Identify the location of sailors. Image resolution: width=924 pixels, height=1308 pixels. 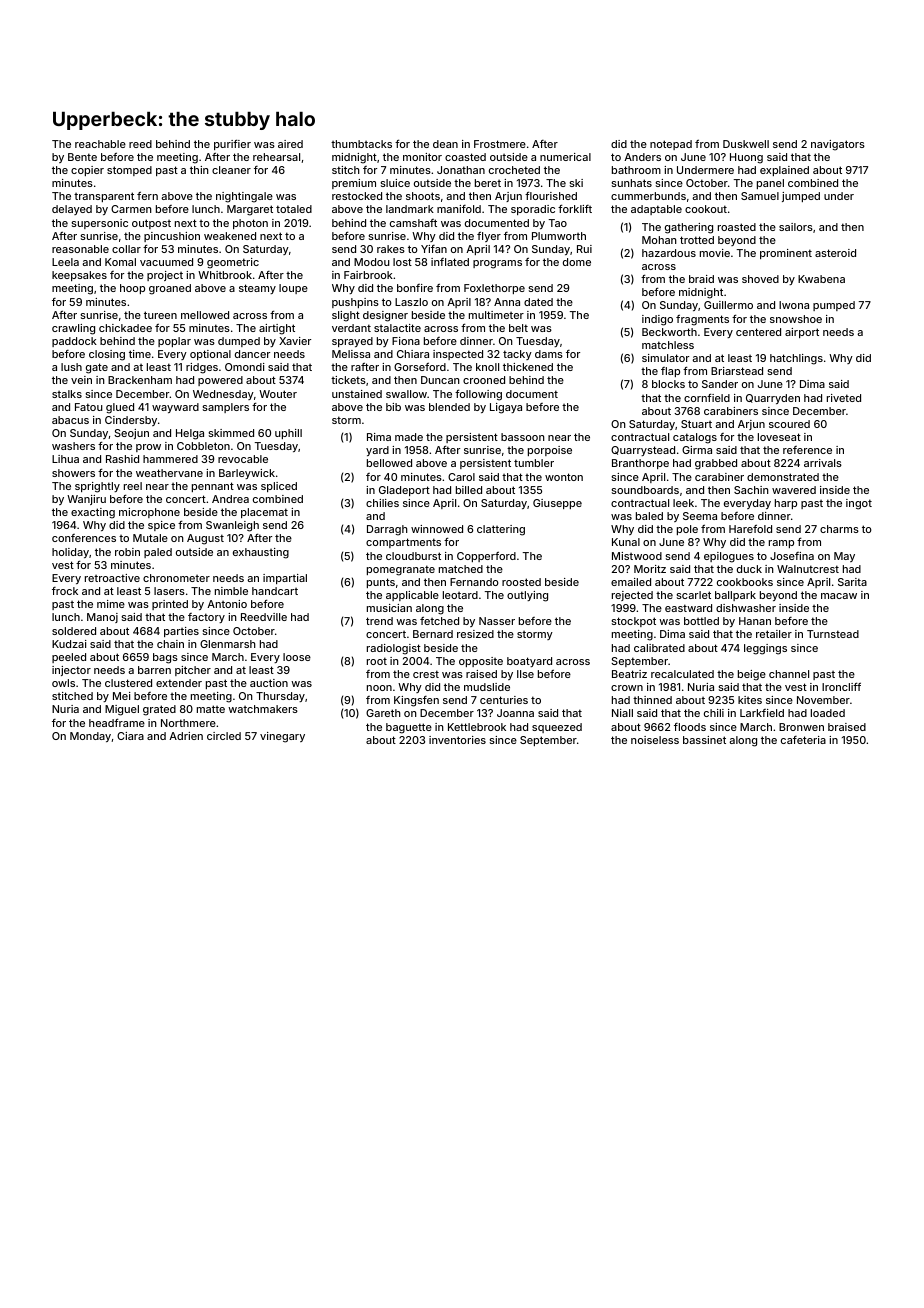
(796, 227).
